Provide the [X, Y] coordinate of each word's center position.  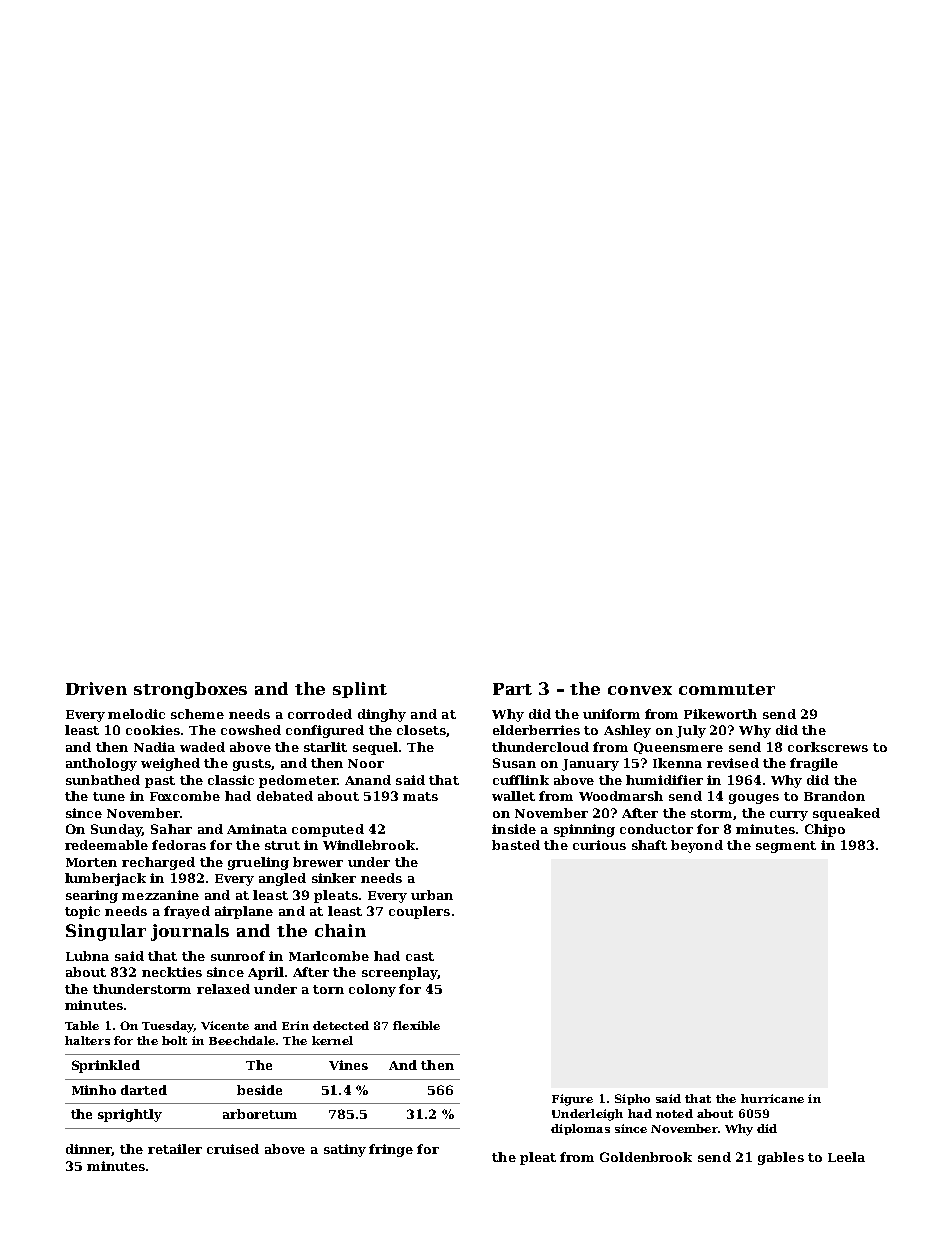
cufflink [521, 780]
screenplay [400, 973]
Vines [348, 1065]
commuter [727, 689]
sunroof [238, 956]
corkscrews [828, 747]
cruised [233, 1149]
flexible [416, 1025]
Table [82, 1025]
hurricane [772, 1098]
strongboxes [190, 690]
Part [512, 689]
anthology [101, 764]
